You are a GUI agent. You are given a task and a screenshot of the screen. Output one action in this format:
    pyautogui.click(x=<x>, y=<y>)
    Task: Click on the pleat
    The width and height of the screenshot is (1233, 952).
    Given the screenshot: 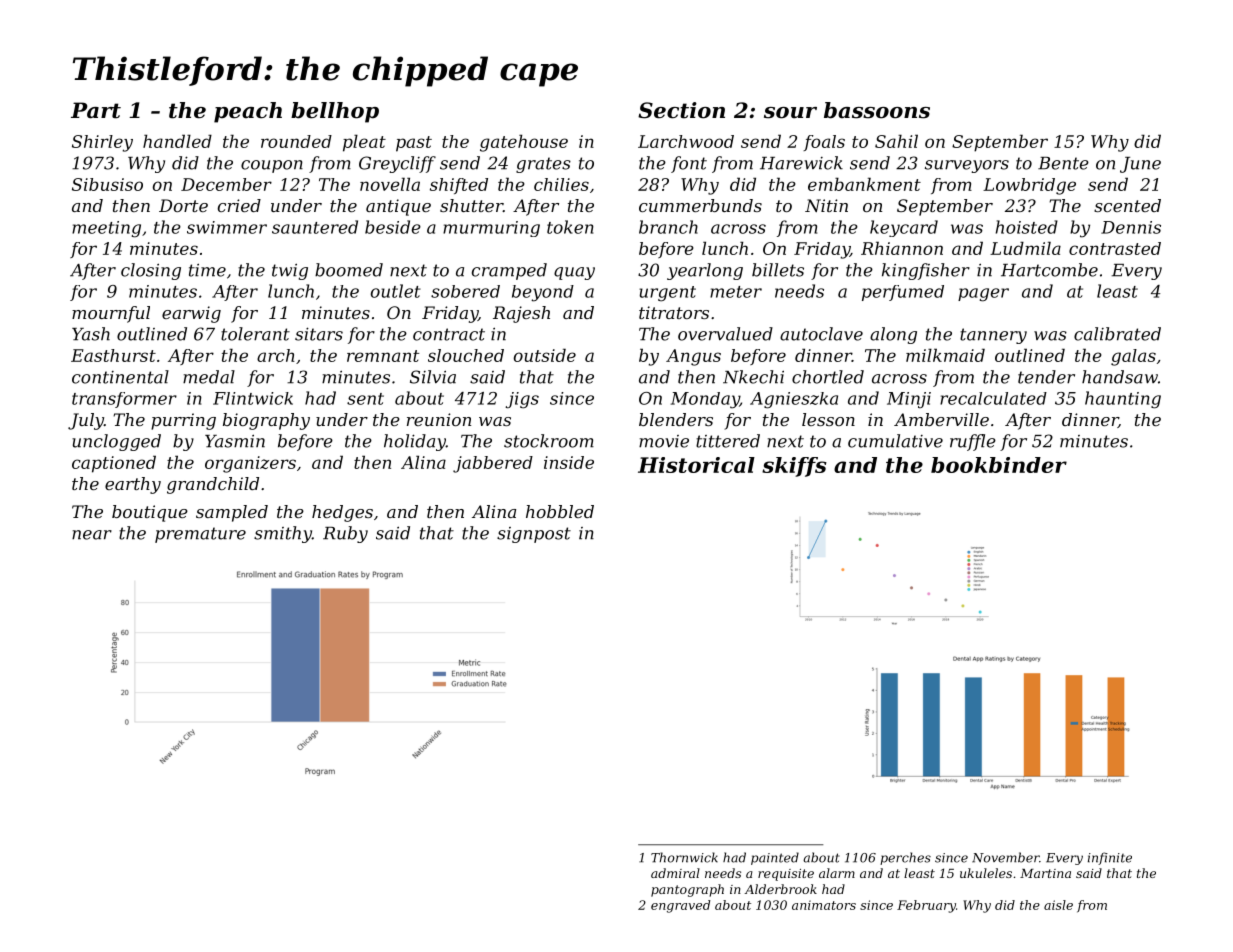 What is the action you would take?
    pyautogui.click(x=364, y=143)
